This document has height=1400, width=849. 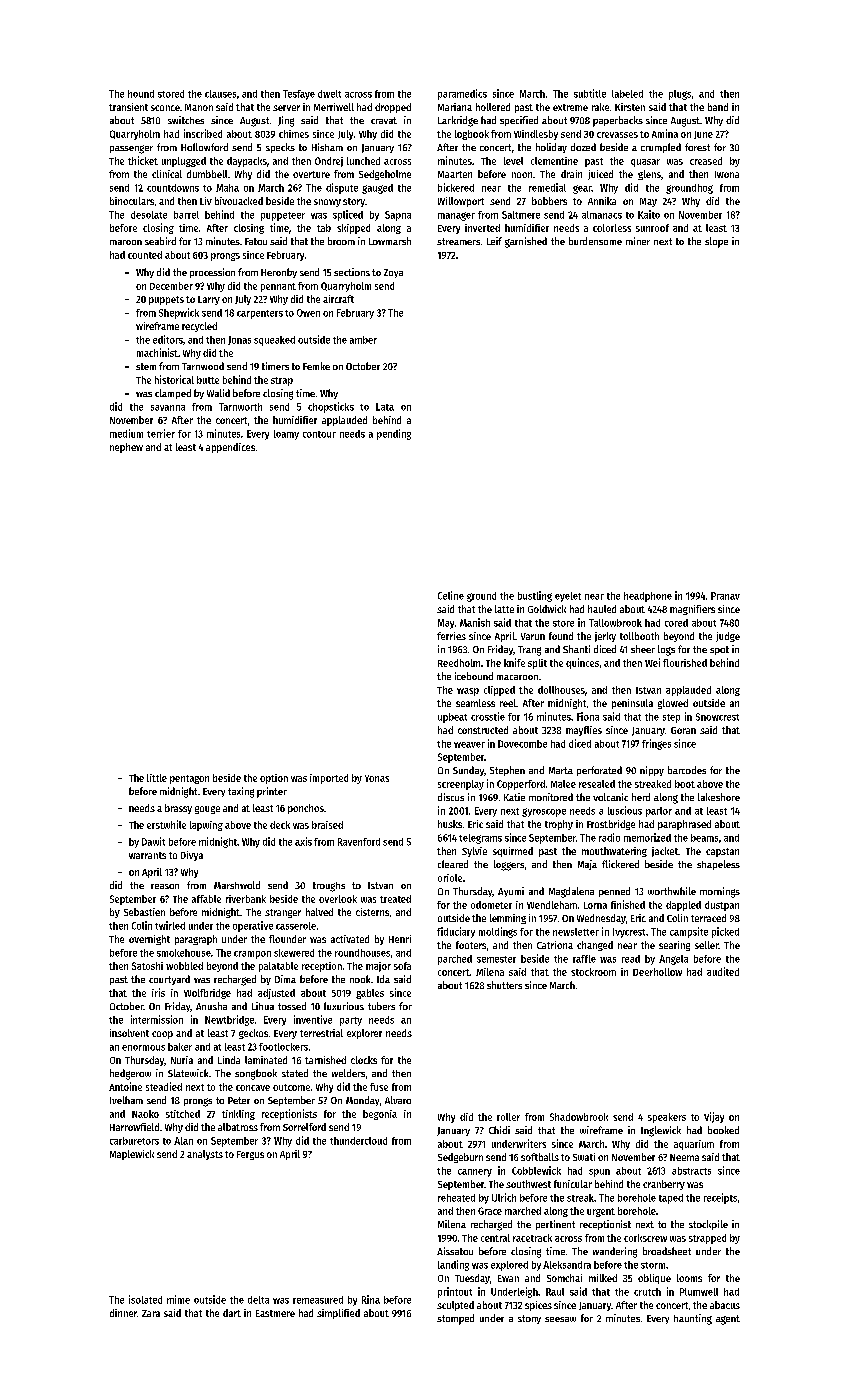 What do you see at coordinates (311, 174) in the document?
I see `overture` at bounding box center [311, 174].
